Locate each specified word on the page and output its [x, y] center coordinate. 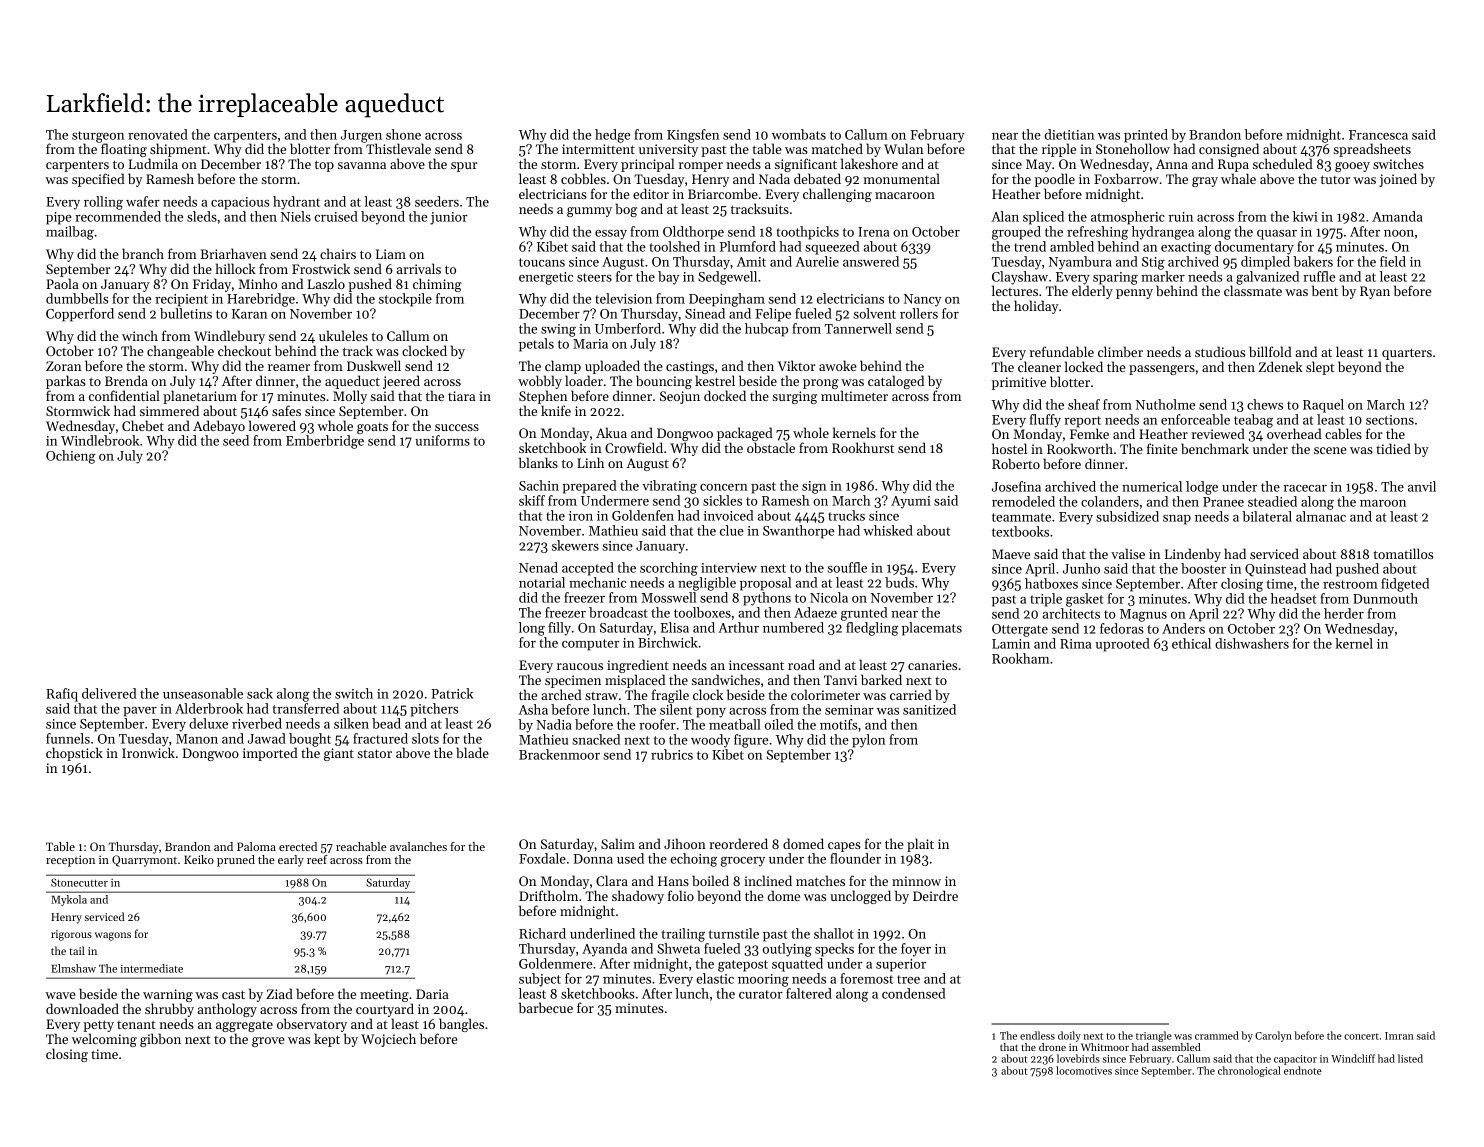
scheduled [1283, 163]
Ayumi [911, 502]
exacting [1186, 248]
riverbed [257, 723]
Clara [612, 880]
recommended [118, 216]
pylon [868, 741]
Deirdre [935, 895]
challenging [837, 195]
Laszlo [326, 283]
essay [611, 235]
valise [1128, 553]
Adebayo [219, 427]
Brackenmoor [559, 754]
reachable [361, 846]
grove [268, 1042]
